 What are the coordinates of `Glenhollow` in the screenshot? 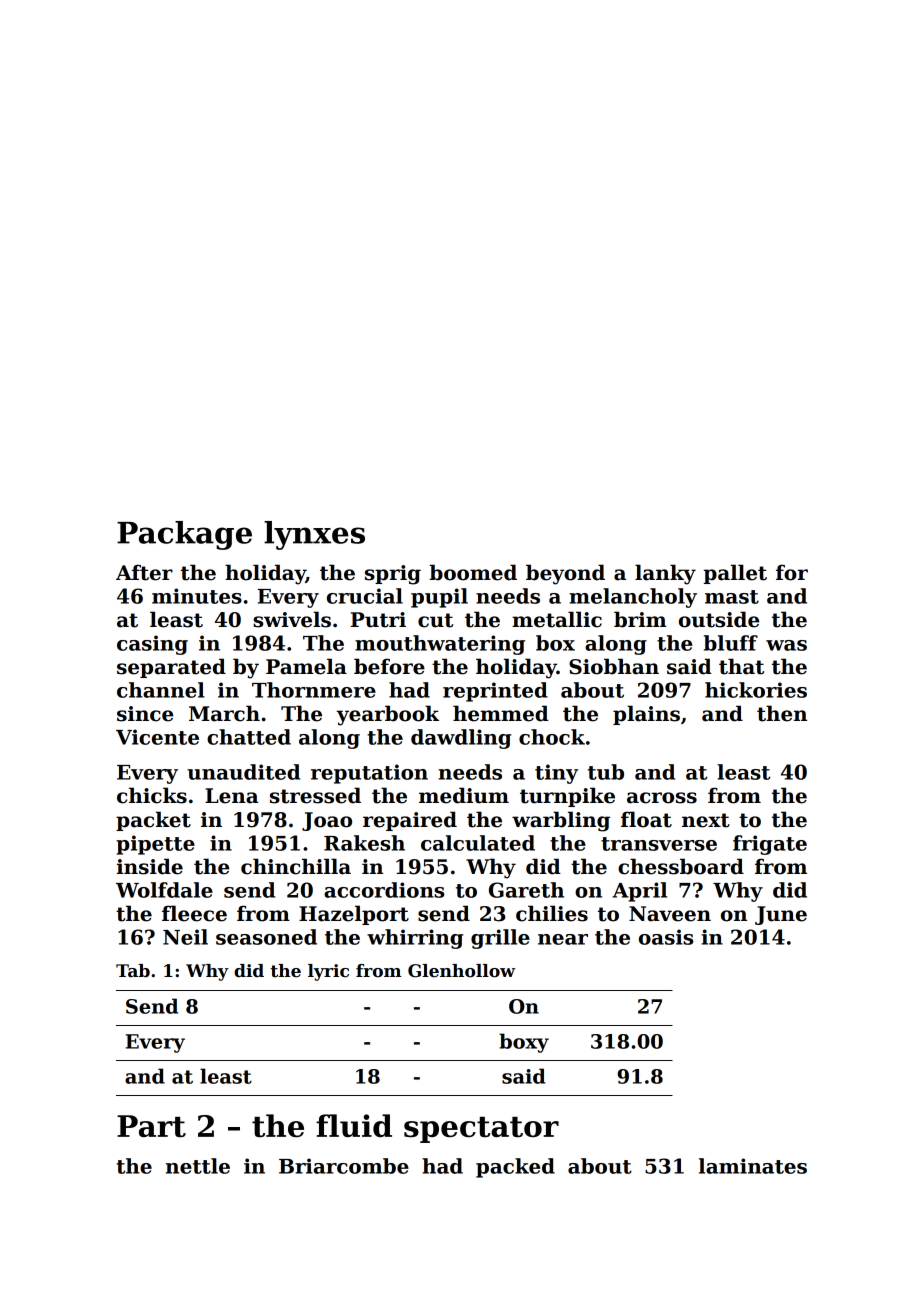 It's located at (461, 971).
